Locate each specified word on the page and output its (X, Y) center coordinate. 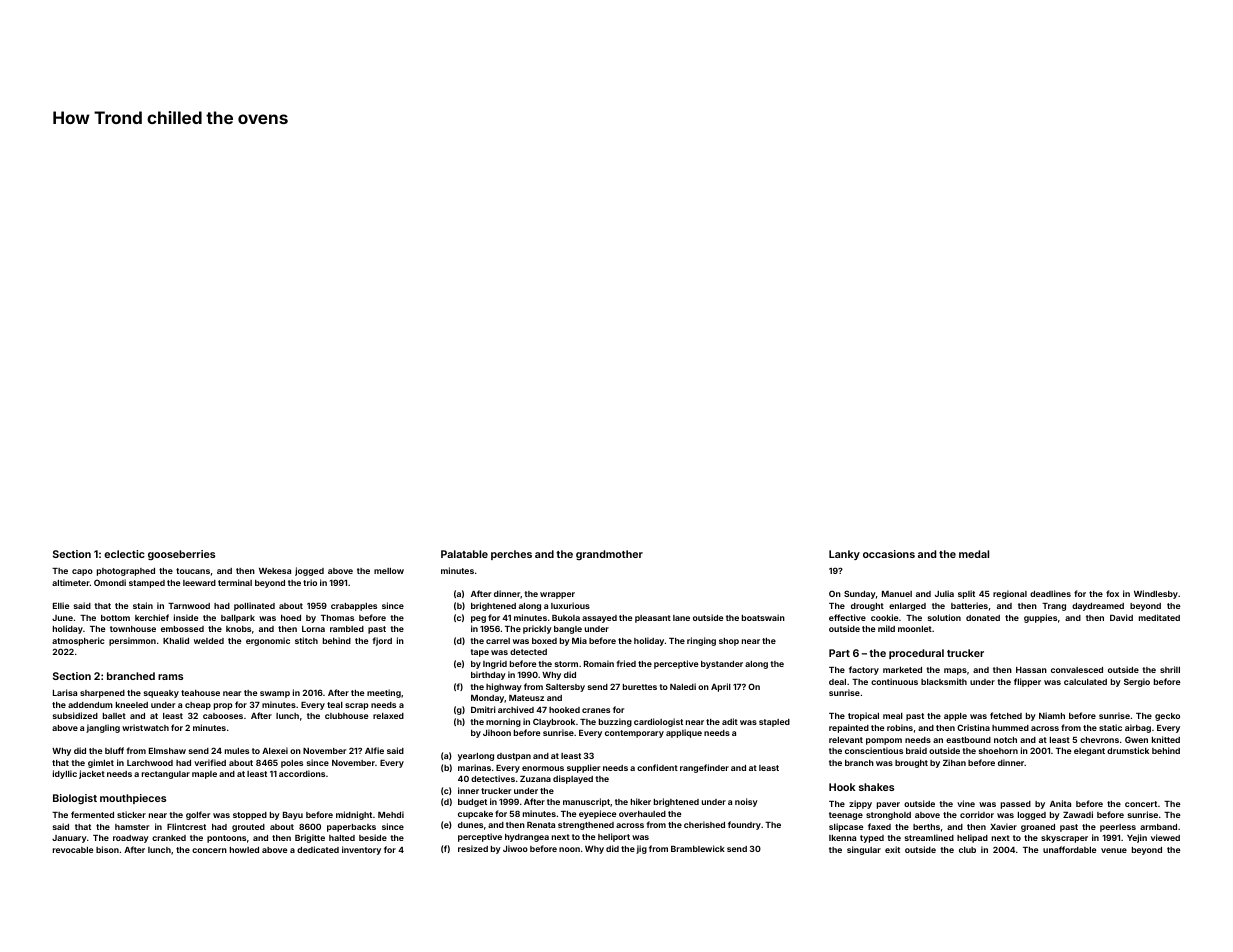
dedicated (318, 849)
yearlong (476, 757)
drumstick (1128, 750)
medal (974, 554)
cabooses (223, 716)
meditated (1159, 617)
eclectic (124, 554)
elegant (1089, 752)
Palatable (464, 554)
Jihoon (497, 732)
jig (641, 849)
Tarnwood (189, 606)
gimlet (101, 763)
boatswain (763, 617)
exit (892, 849)
